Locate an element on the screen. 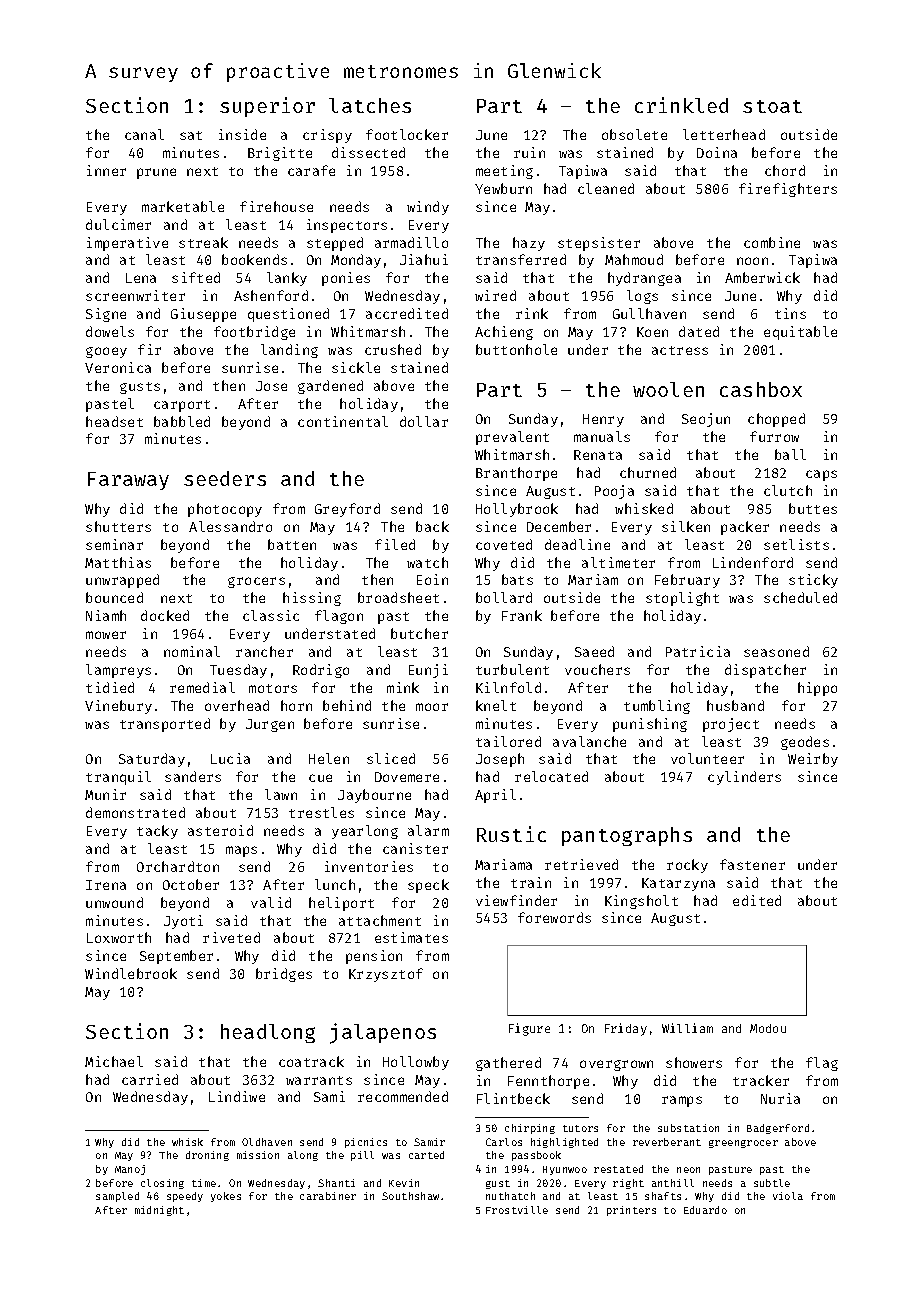 The width and height of the screenshot is (924, 1308). stepsister is located at coordinates (599, 244).
